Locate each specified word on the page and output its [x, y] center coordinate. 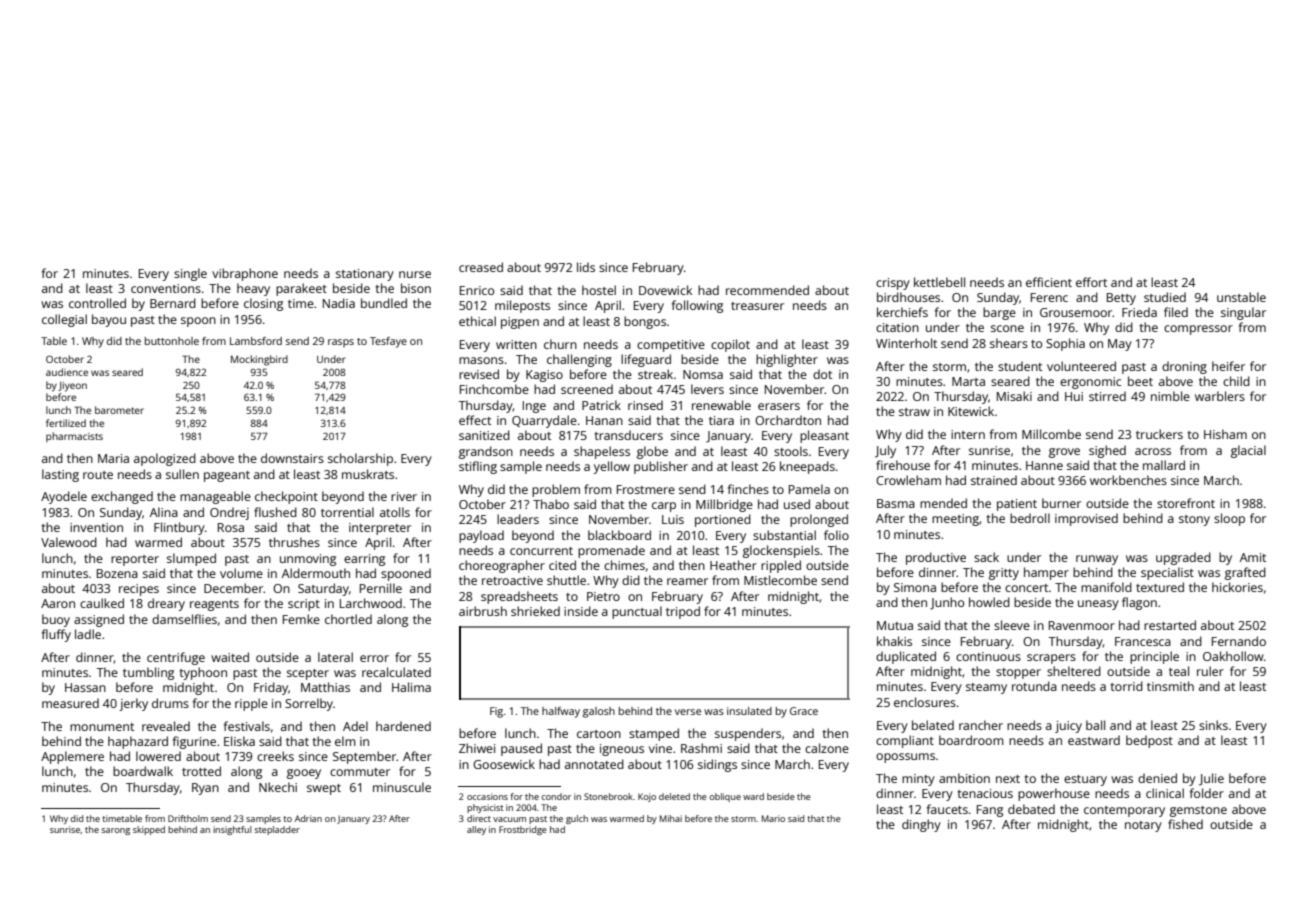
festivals [247, 726]
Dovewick [665, 290]
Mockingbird [259, 360]
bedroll [1030, 518]
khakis [894, 641]
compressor [1198, 330]
